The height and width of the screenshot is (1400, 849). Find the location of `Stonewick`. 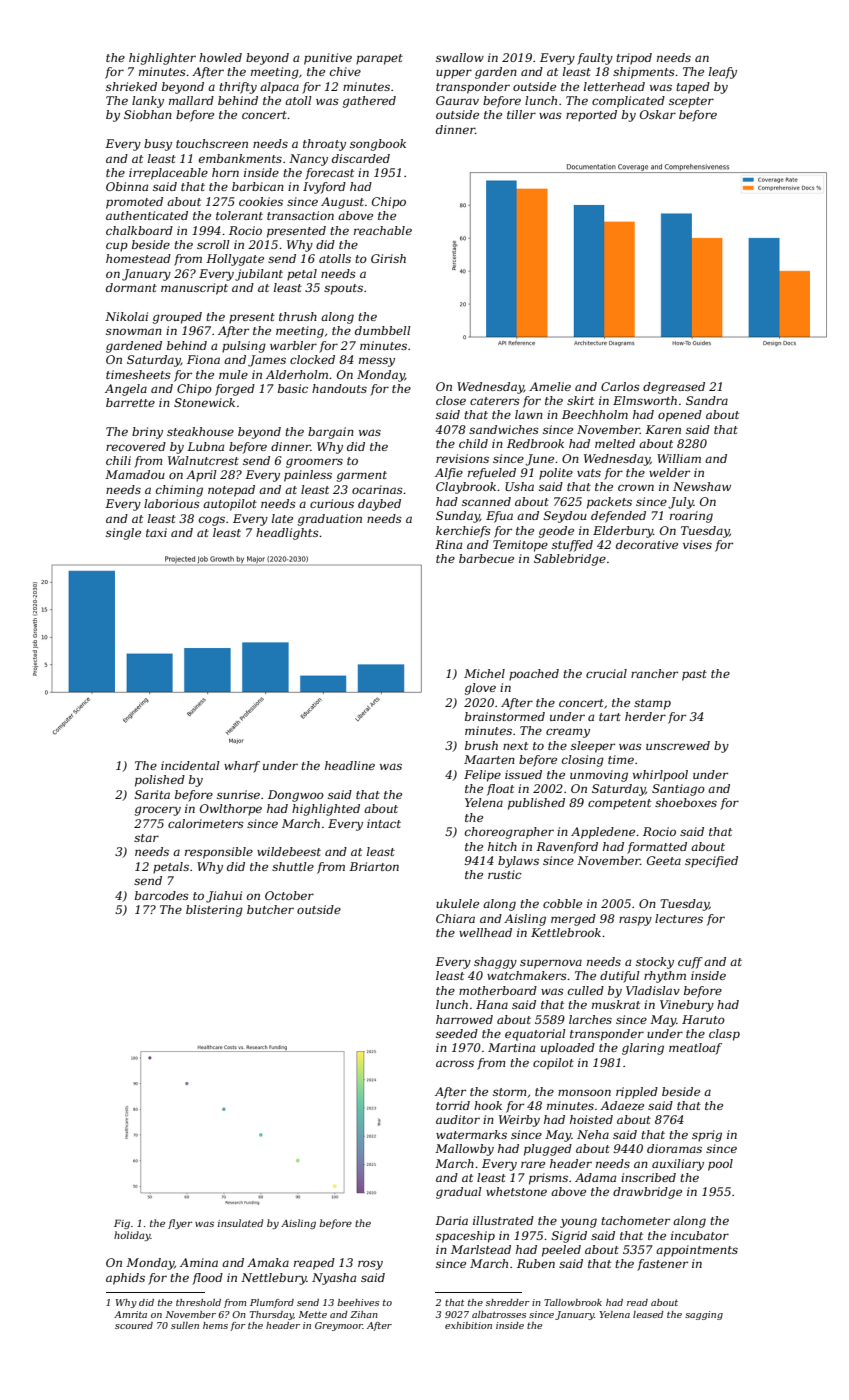

Stonewick is located at coordinates (204, 402).
